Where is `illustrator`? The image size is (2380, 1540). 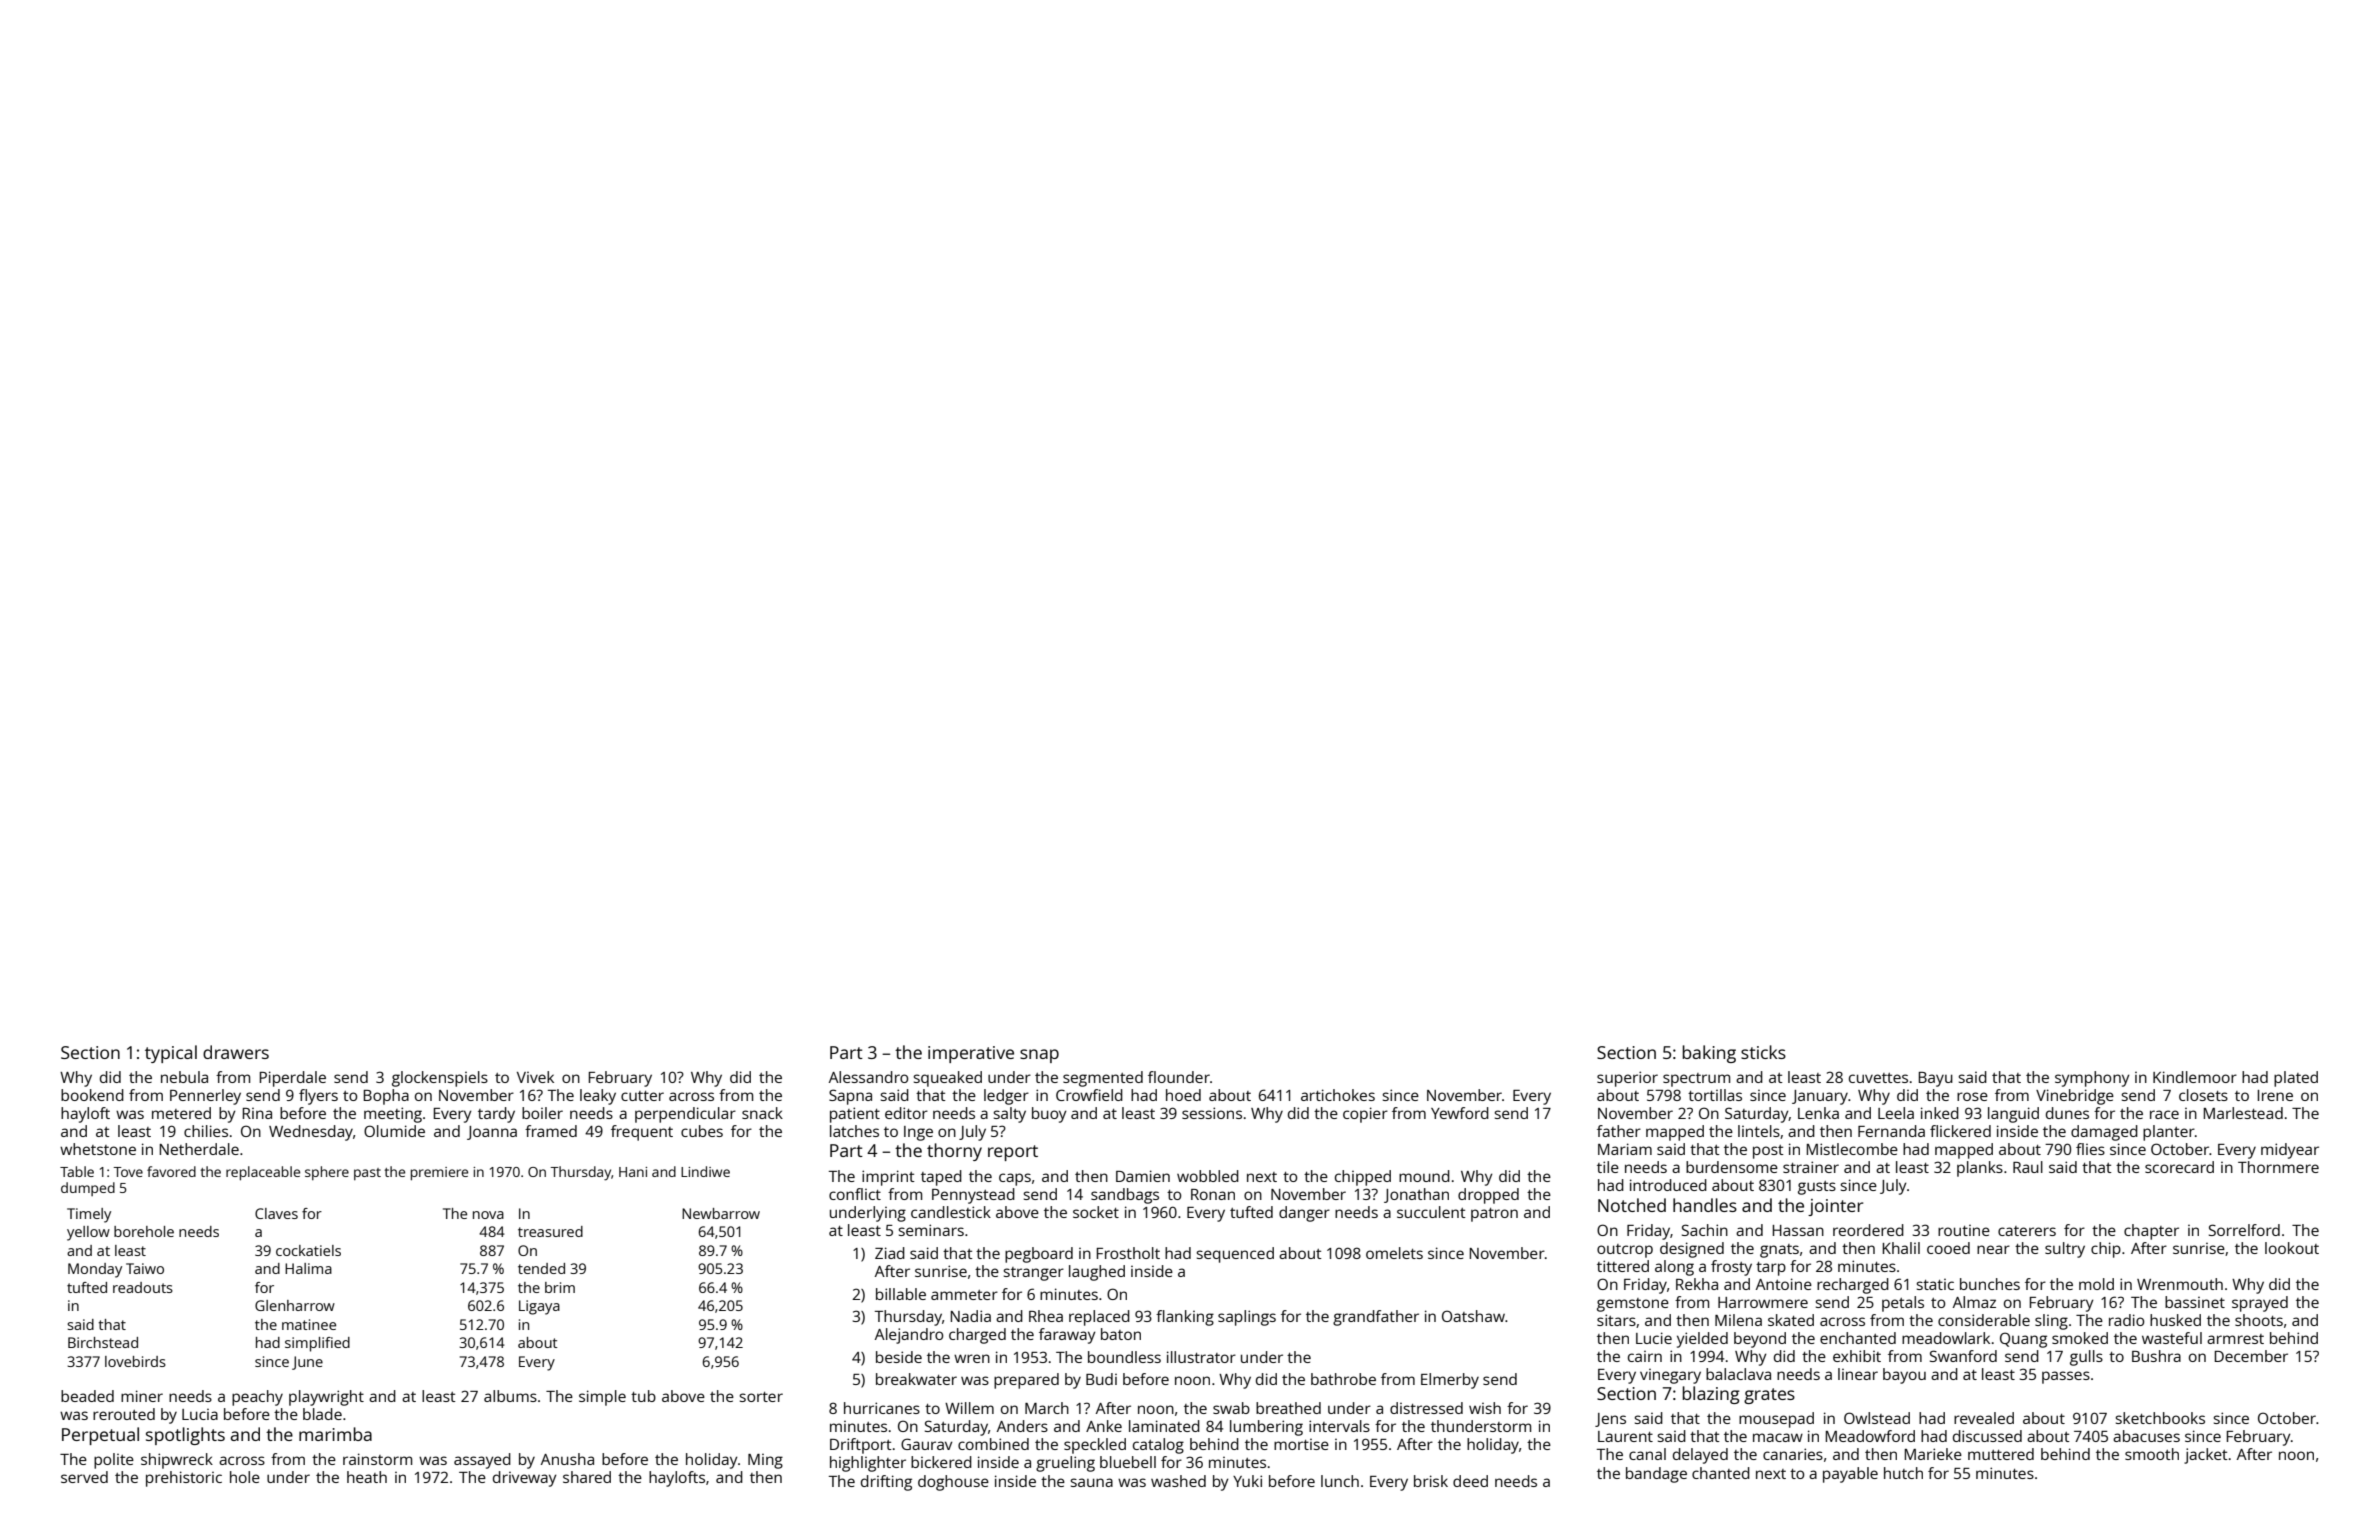
illustrator is located at coordinates (1201, 1357).
